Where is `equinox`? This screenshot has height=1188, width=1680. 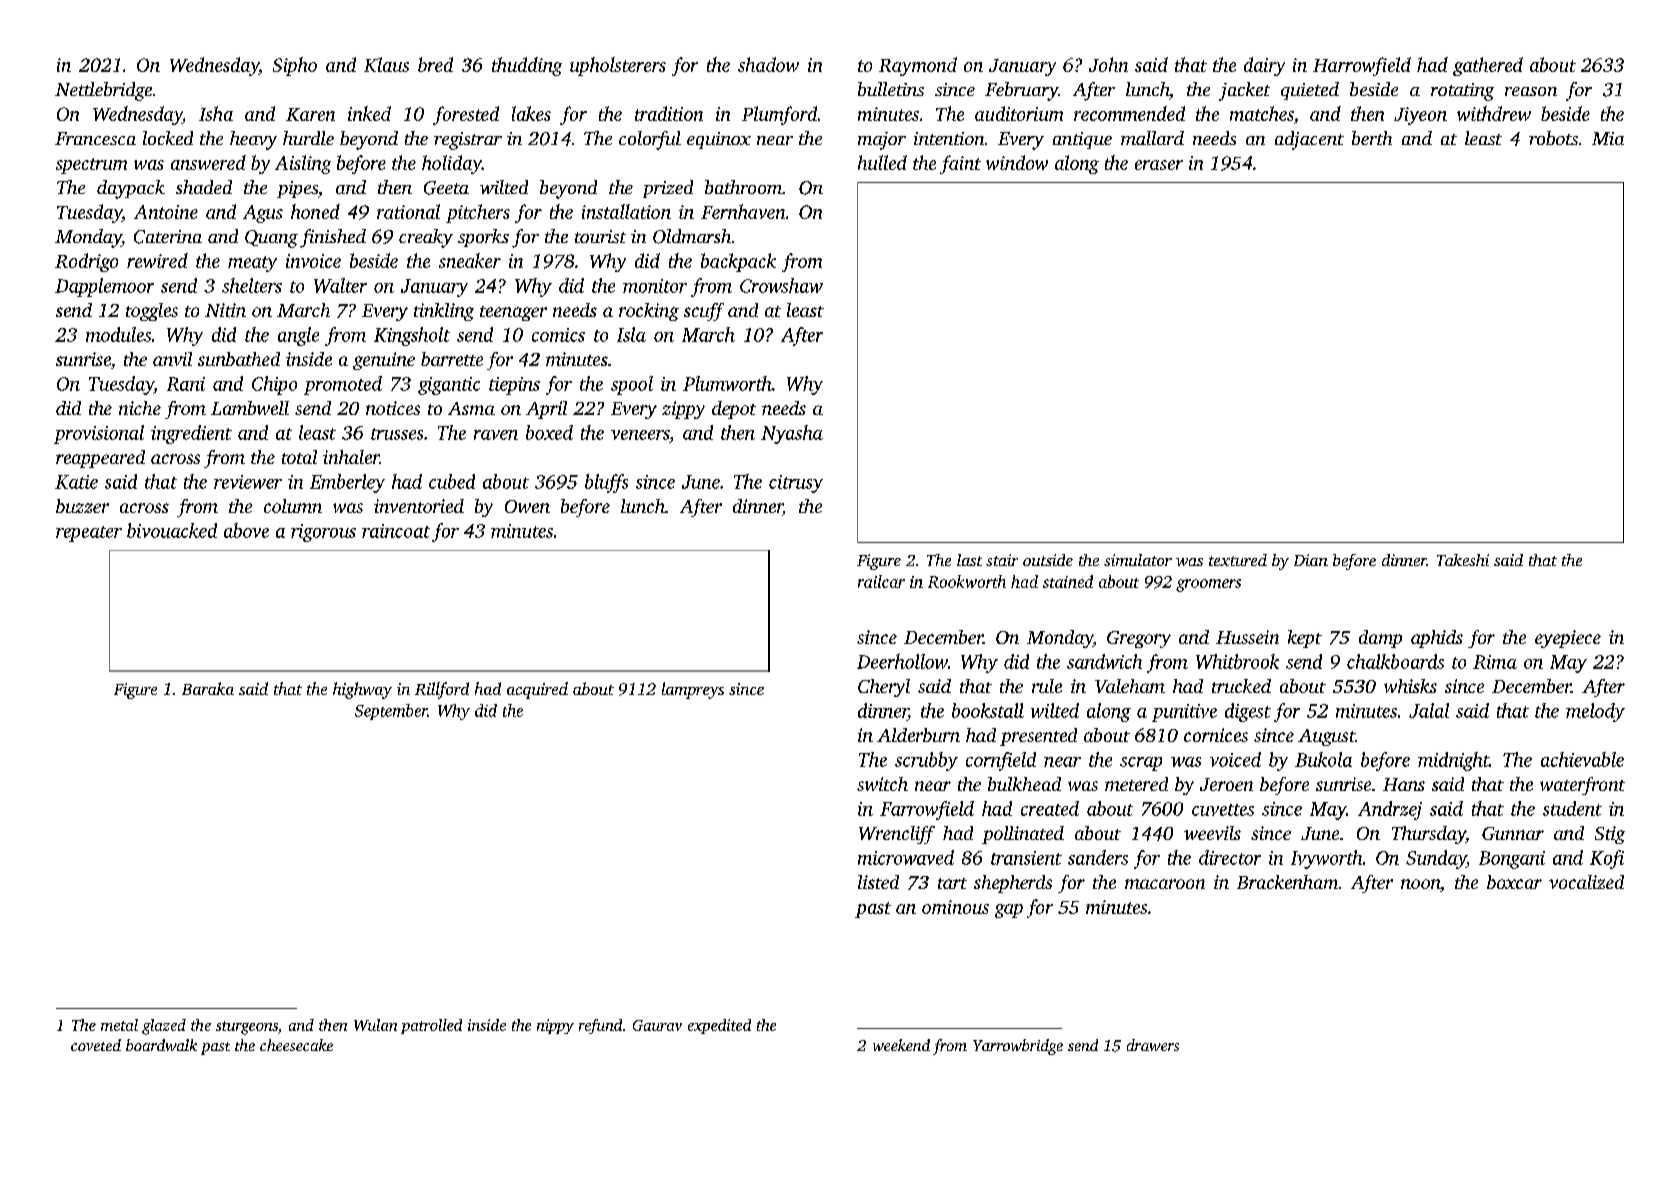 equinox is located at coordinates (719, 140).
